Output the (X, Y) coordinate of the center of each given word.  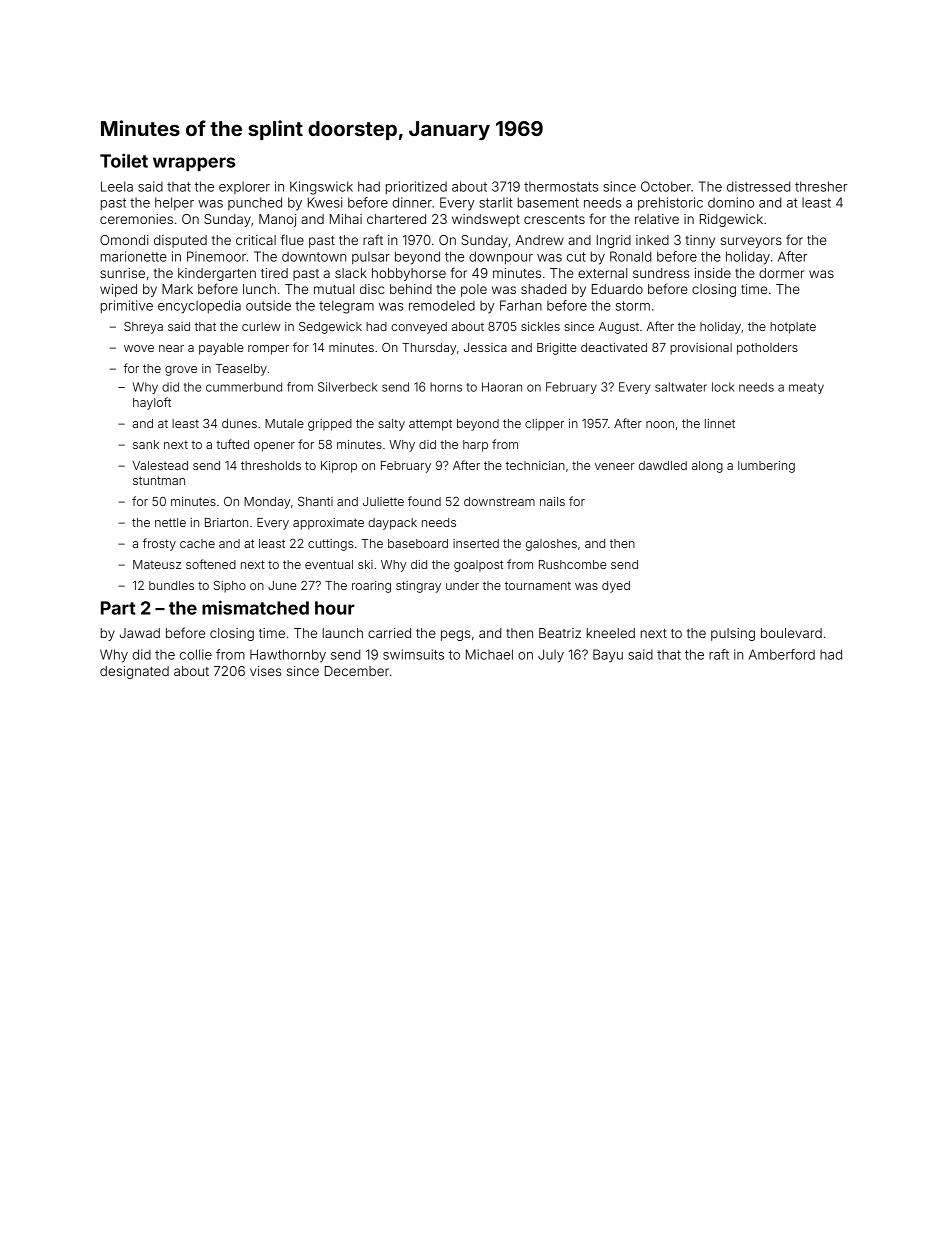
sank (146, 444)
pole (474, 290)
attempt (430, 425)
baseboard (418, 543)
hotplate (793, 328)
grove (181, 371)
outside (268, 305)
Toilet (124, 160)
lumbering (766, 467)
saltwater (681, 387)
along (707, 467)
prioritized (416, 187)
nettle (170, 522)
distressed (758, 186)
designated (134, 672)
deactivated (614, 347)
